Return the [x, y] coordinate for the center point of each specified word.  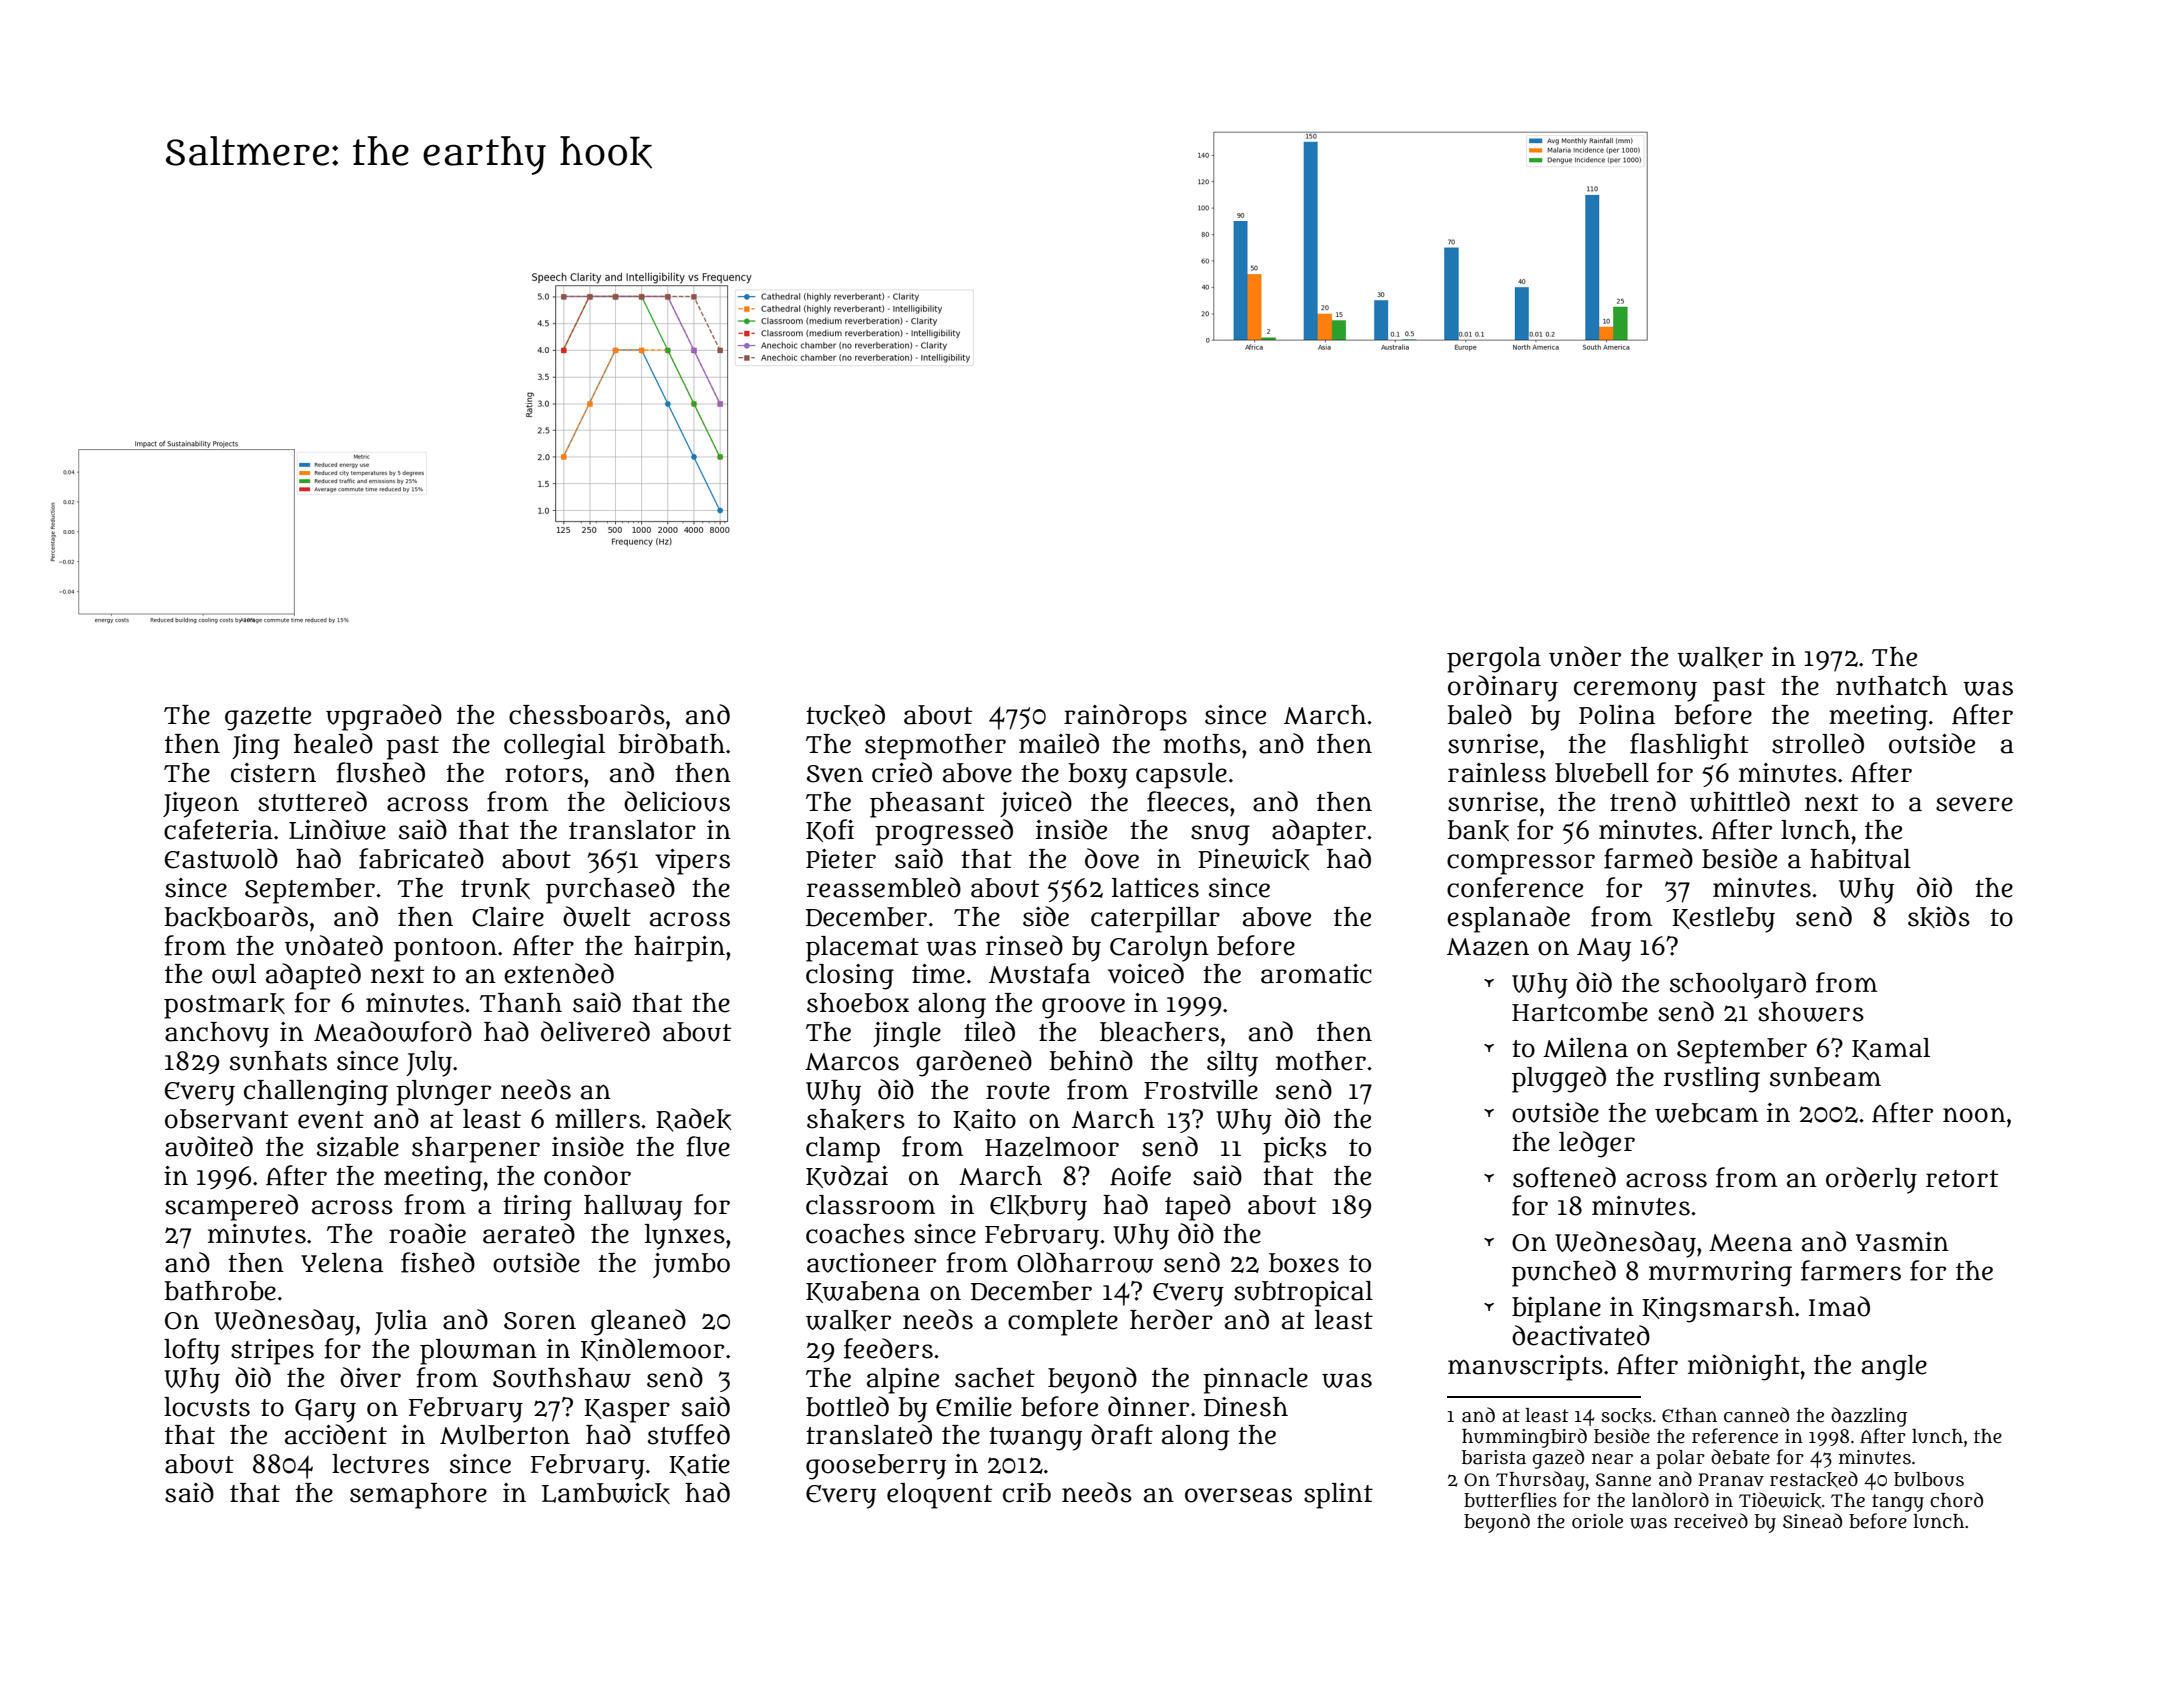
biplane [1556, 1310]
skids [1939, 917]
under [1585, 656]
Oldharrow [1085, 1262]
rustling [1712, 1080]
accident [336, 1434]
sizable [358, 1147]
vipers [692, 862]
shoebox [858, 1003]
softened [1564, 1177]
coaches [855, 1234]
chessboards [587, 714]
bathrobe [220, 1291]
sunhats [278, 1061]
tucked [845, 715]
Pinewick [1253, 859]
